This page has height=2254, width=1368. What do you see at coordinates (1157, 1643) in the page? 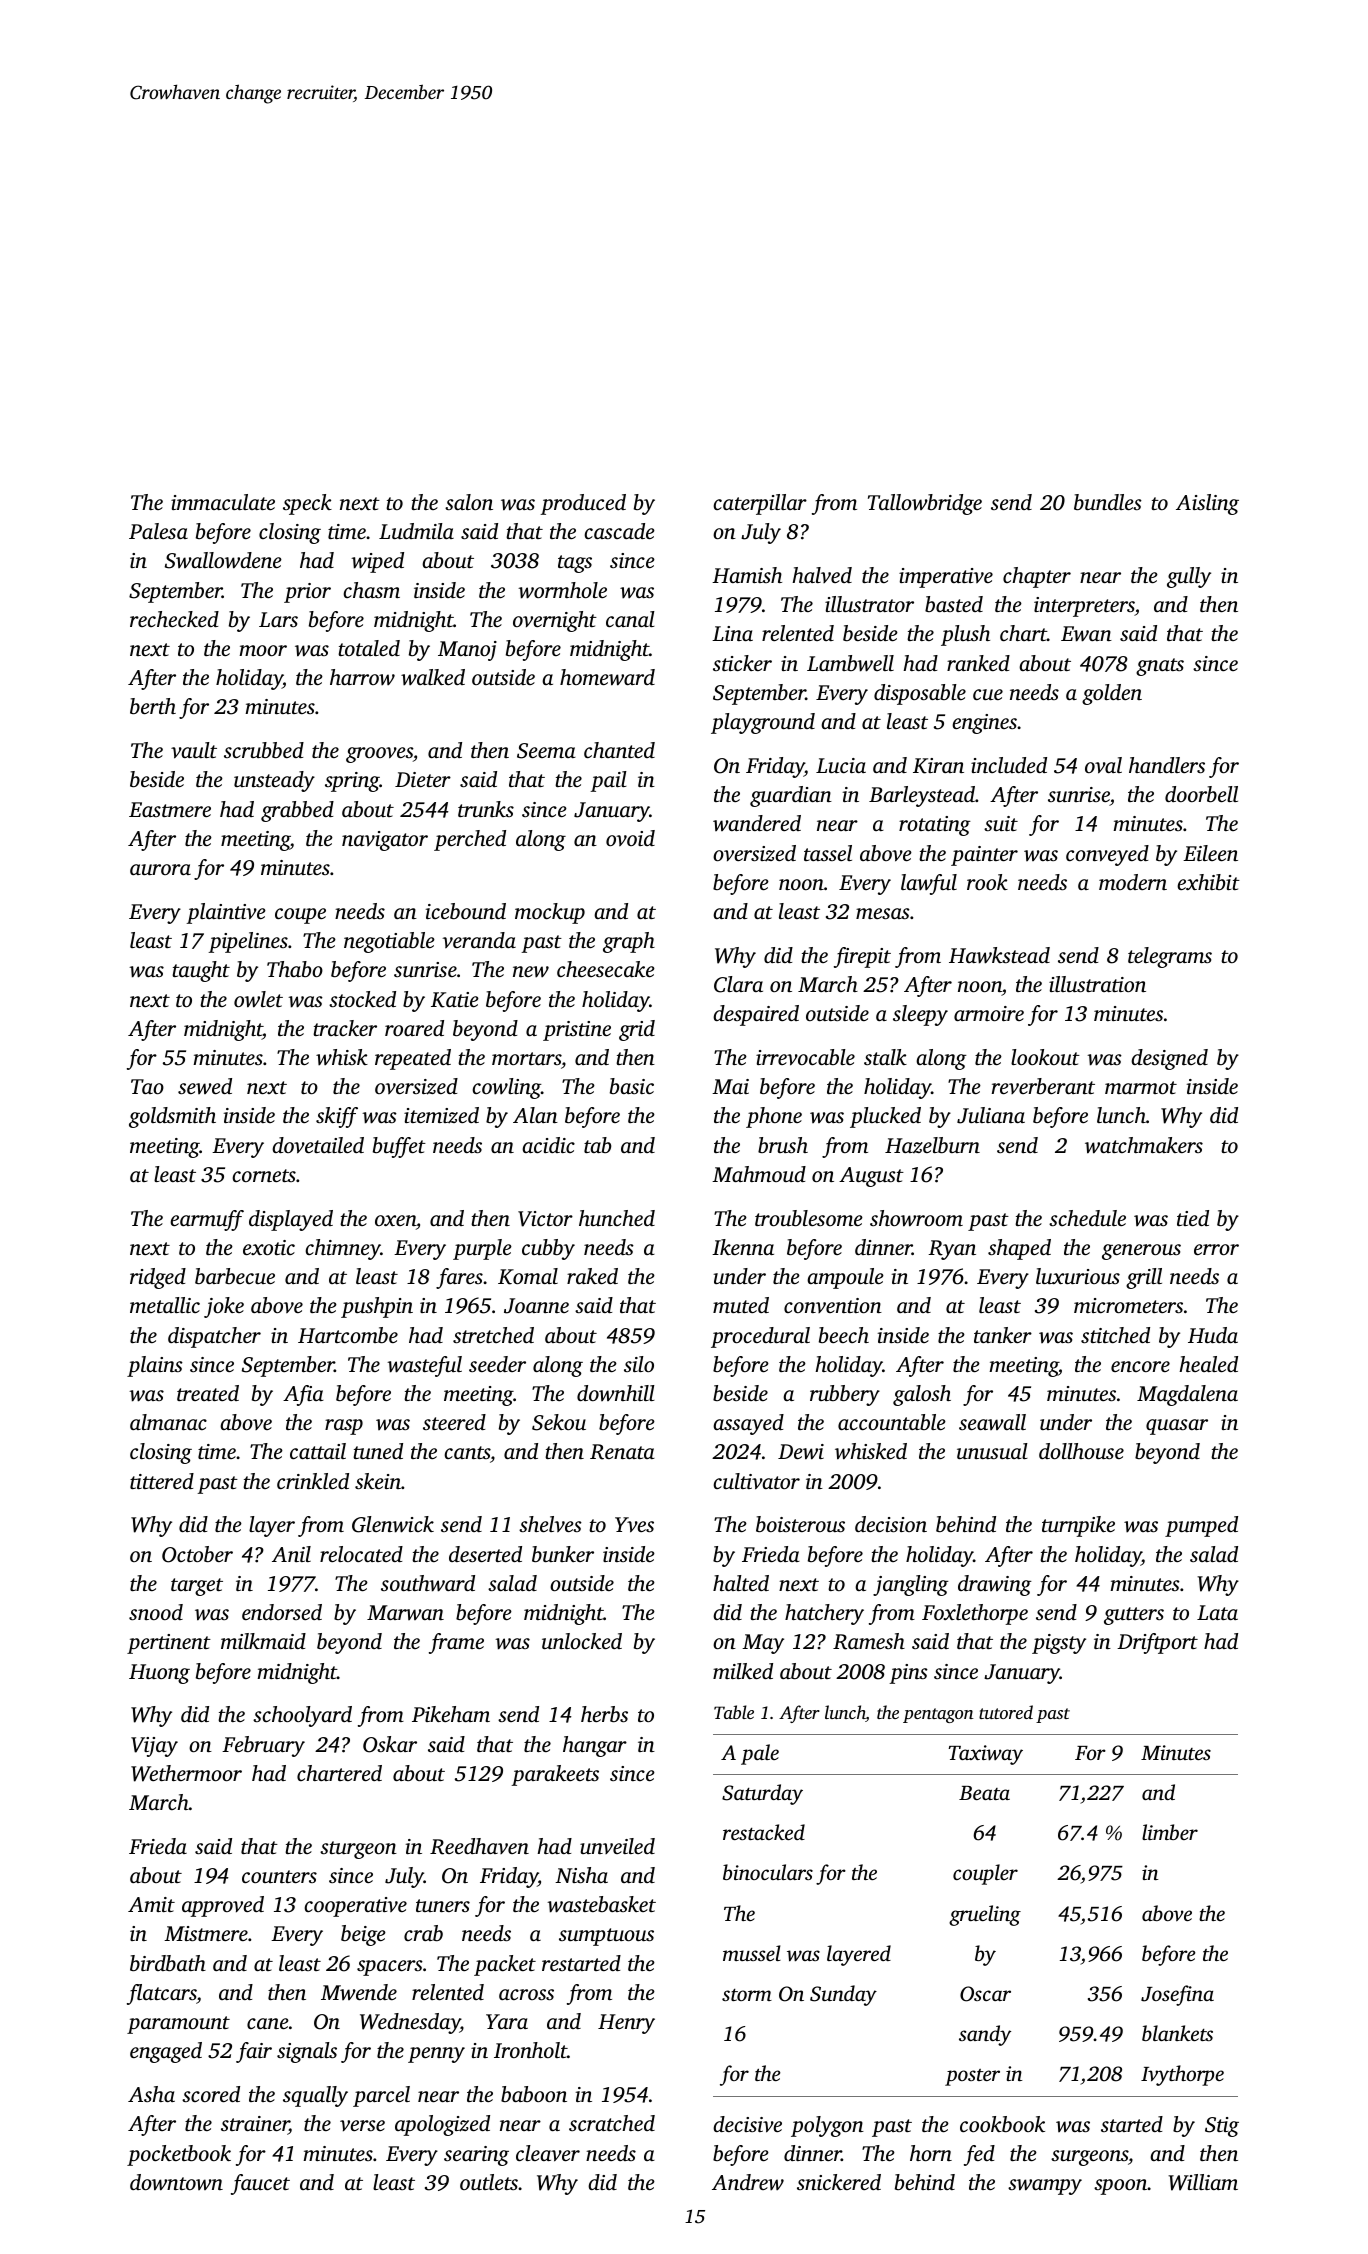
I see `Driftport` at bounding box center [1157, 1643].
